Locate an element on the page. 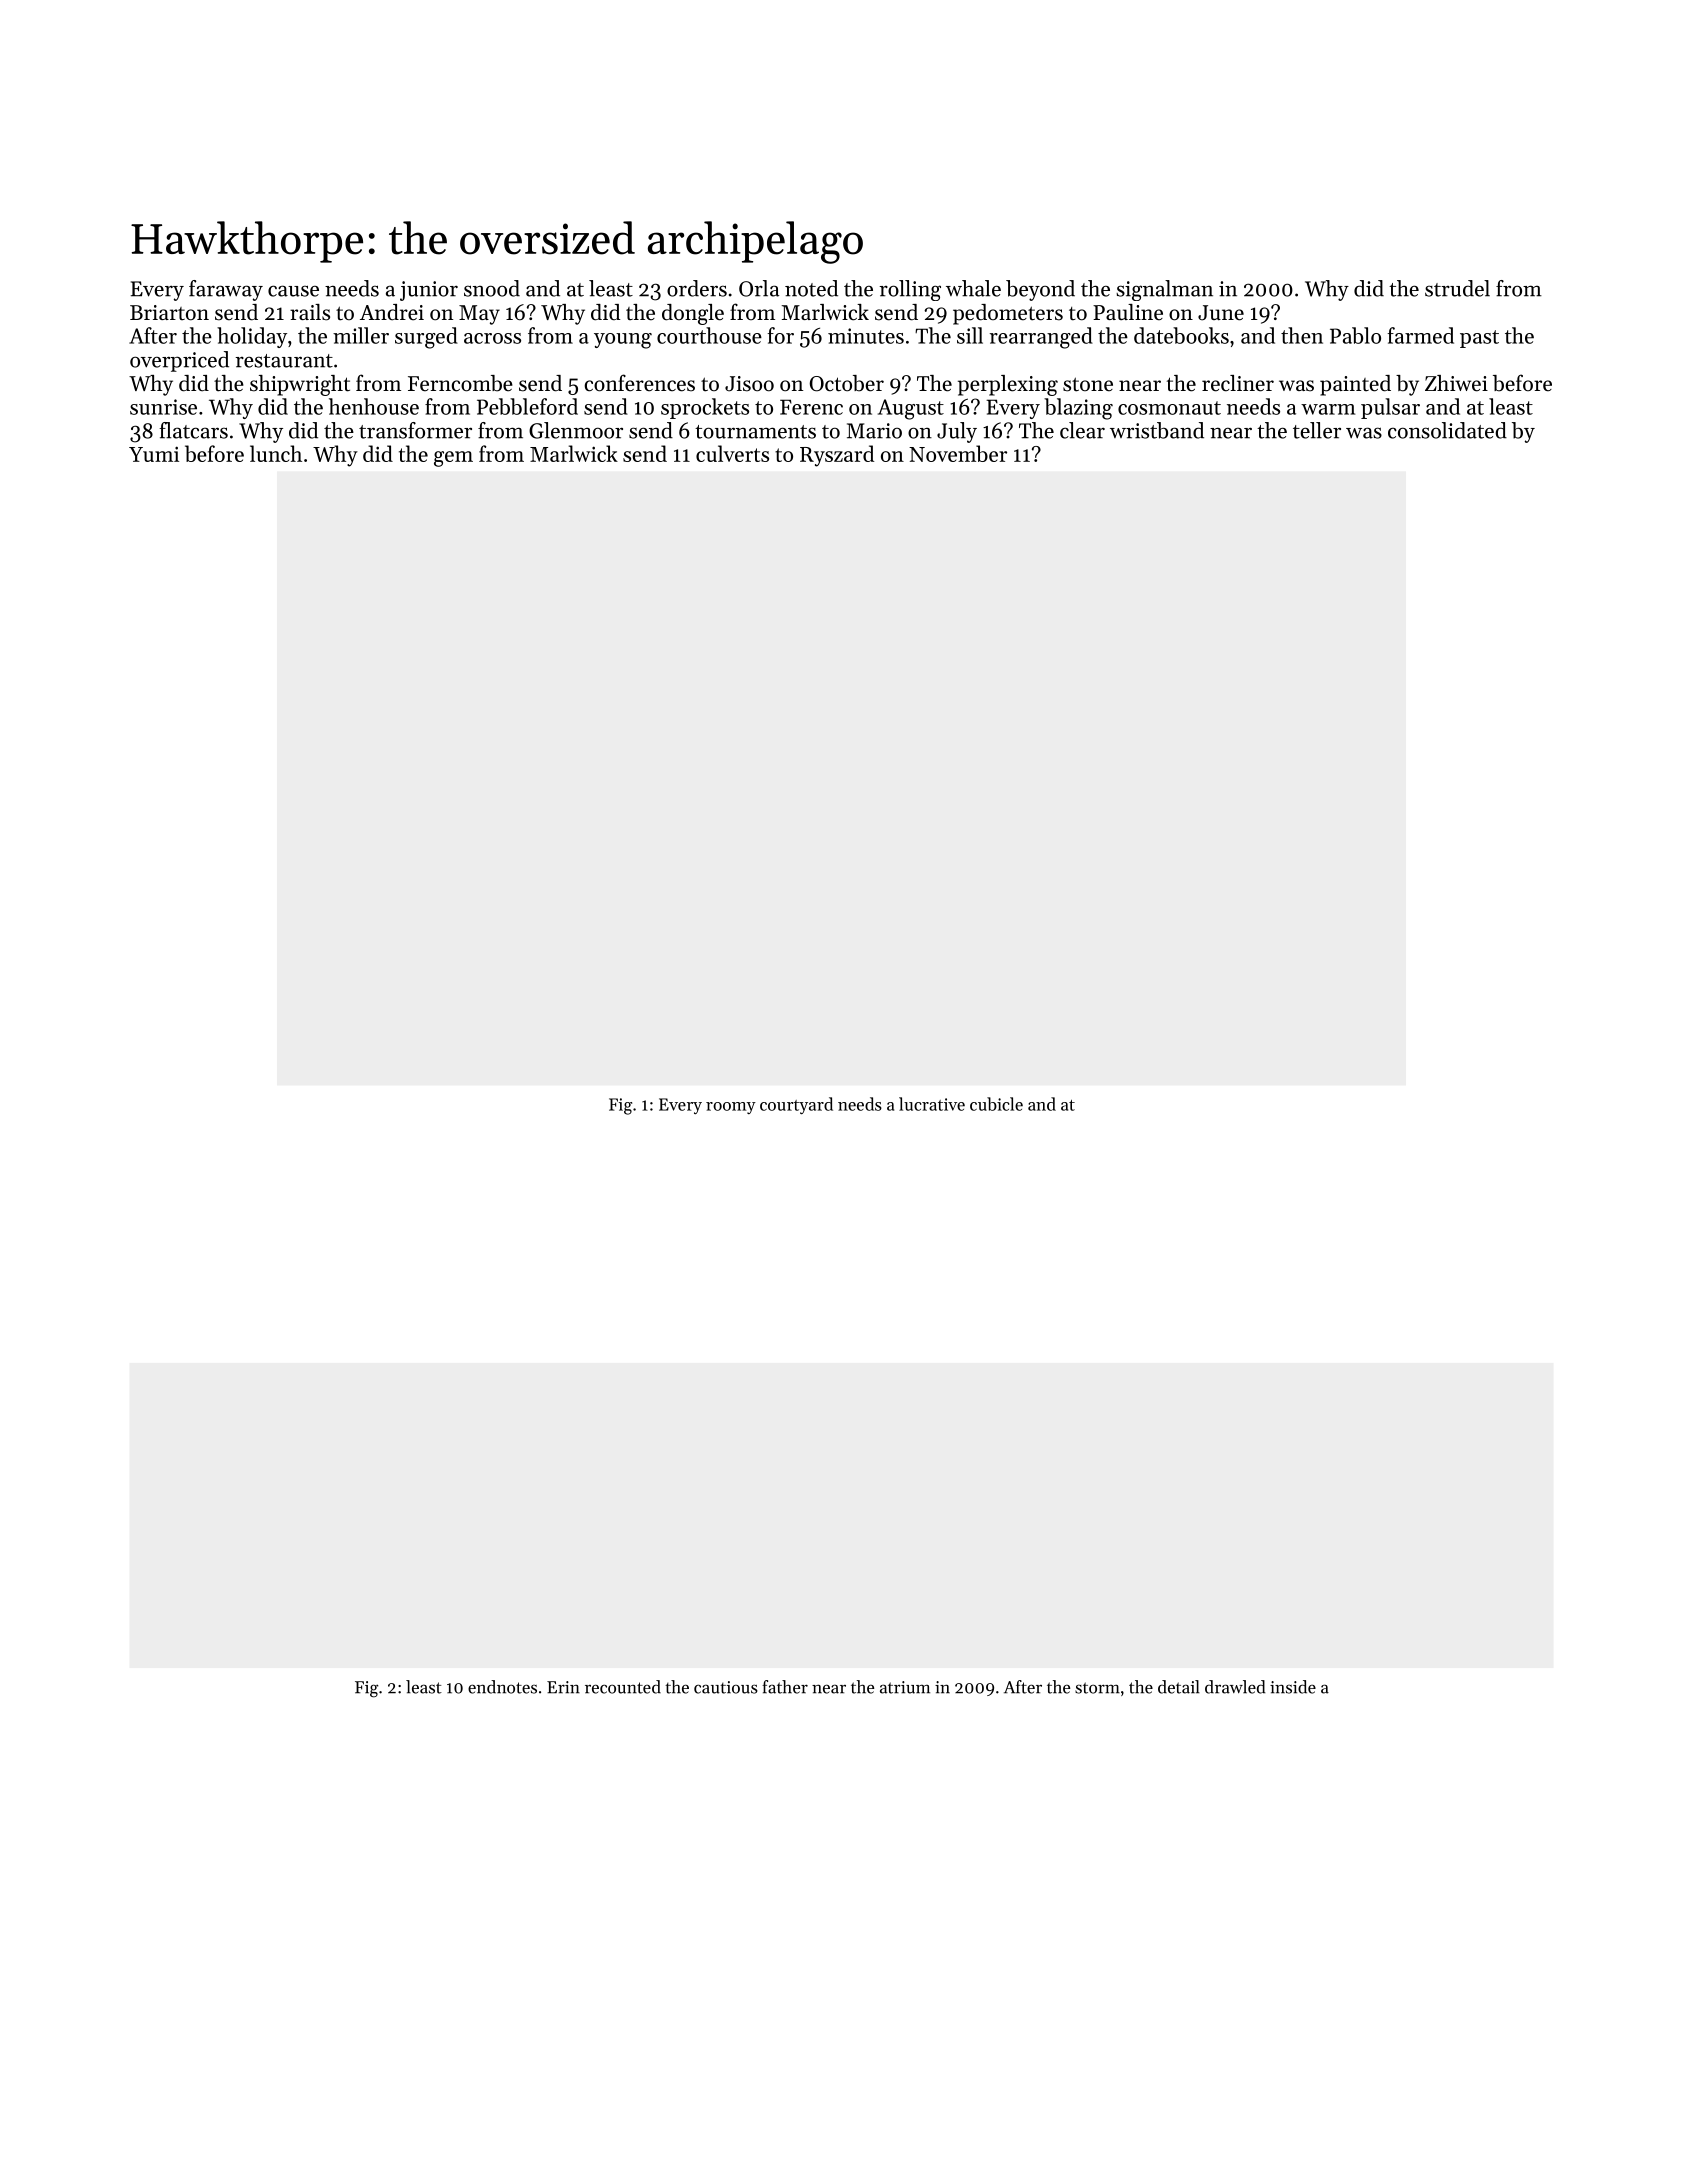 The image size is (1683, 2178). cubicle is located at coordinates (996, 1104).
